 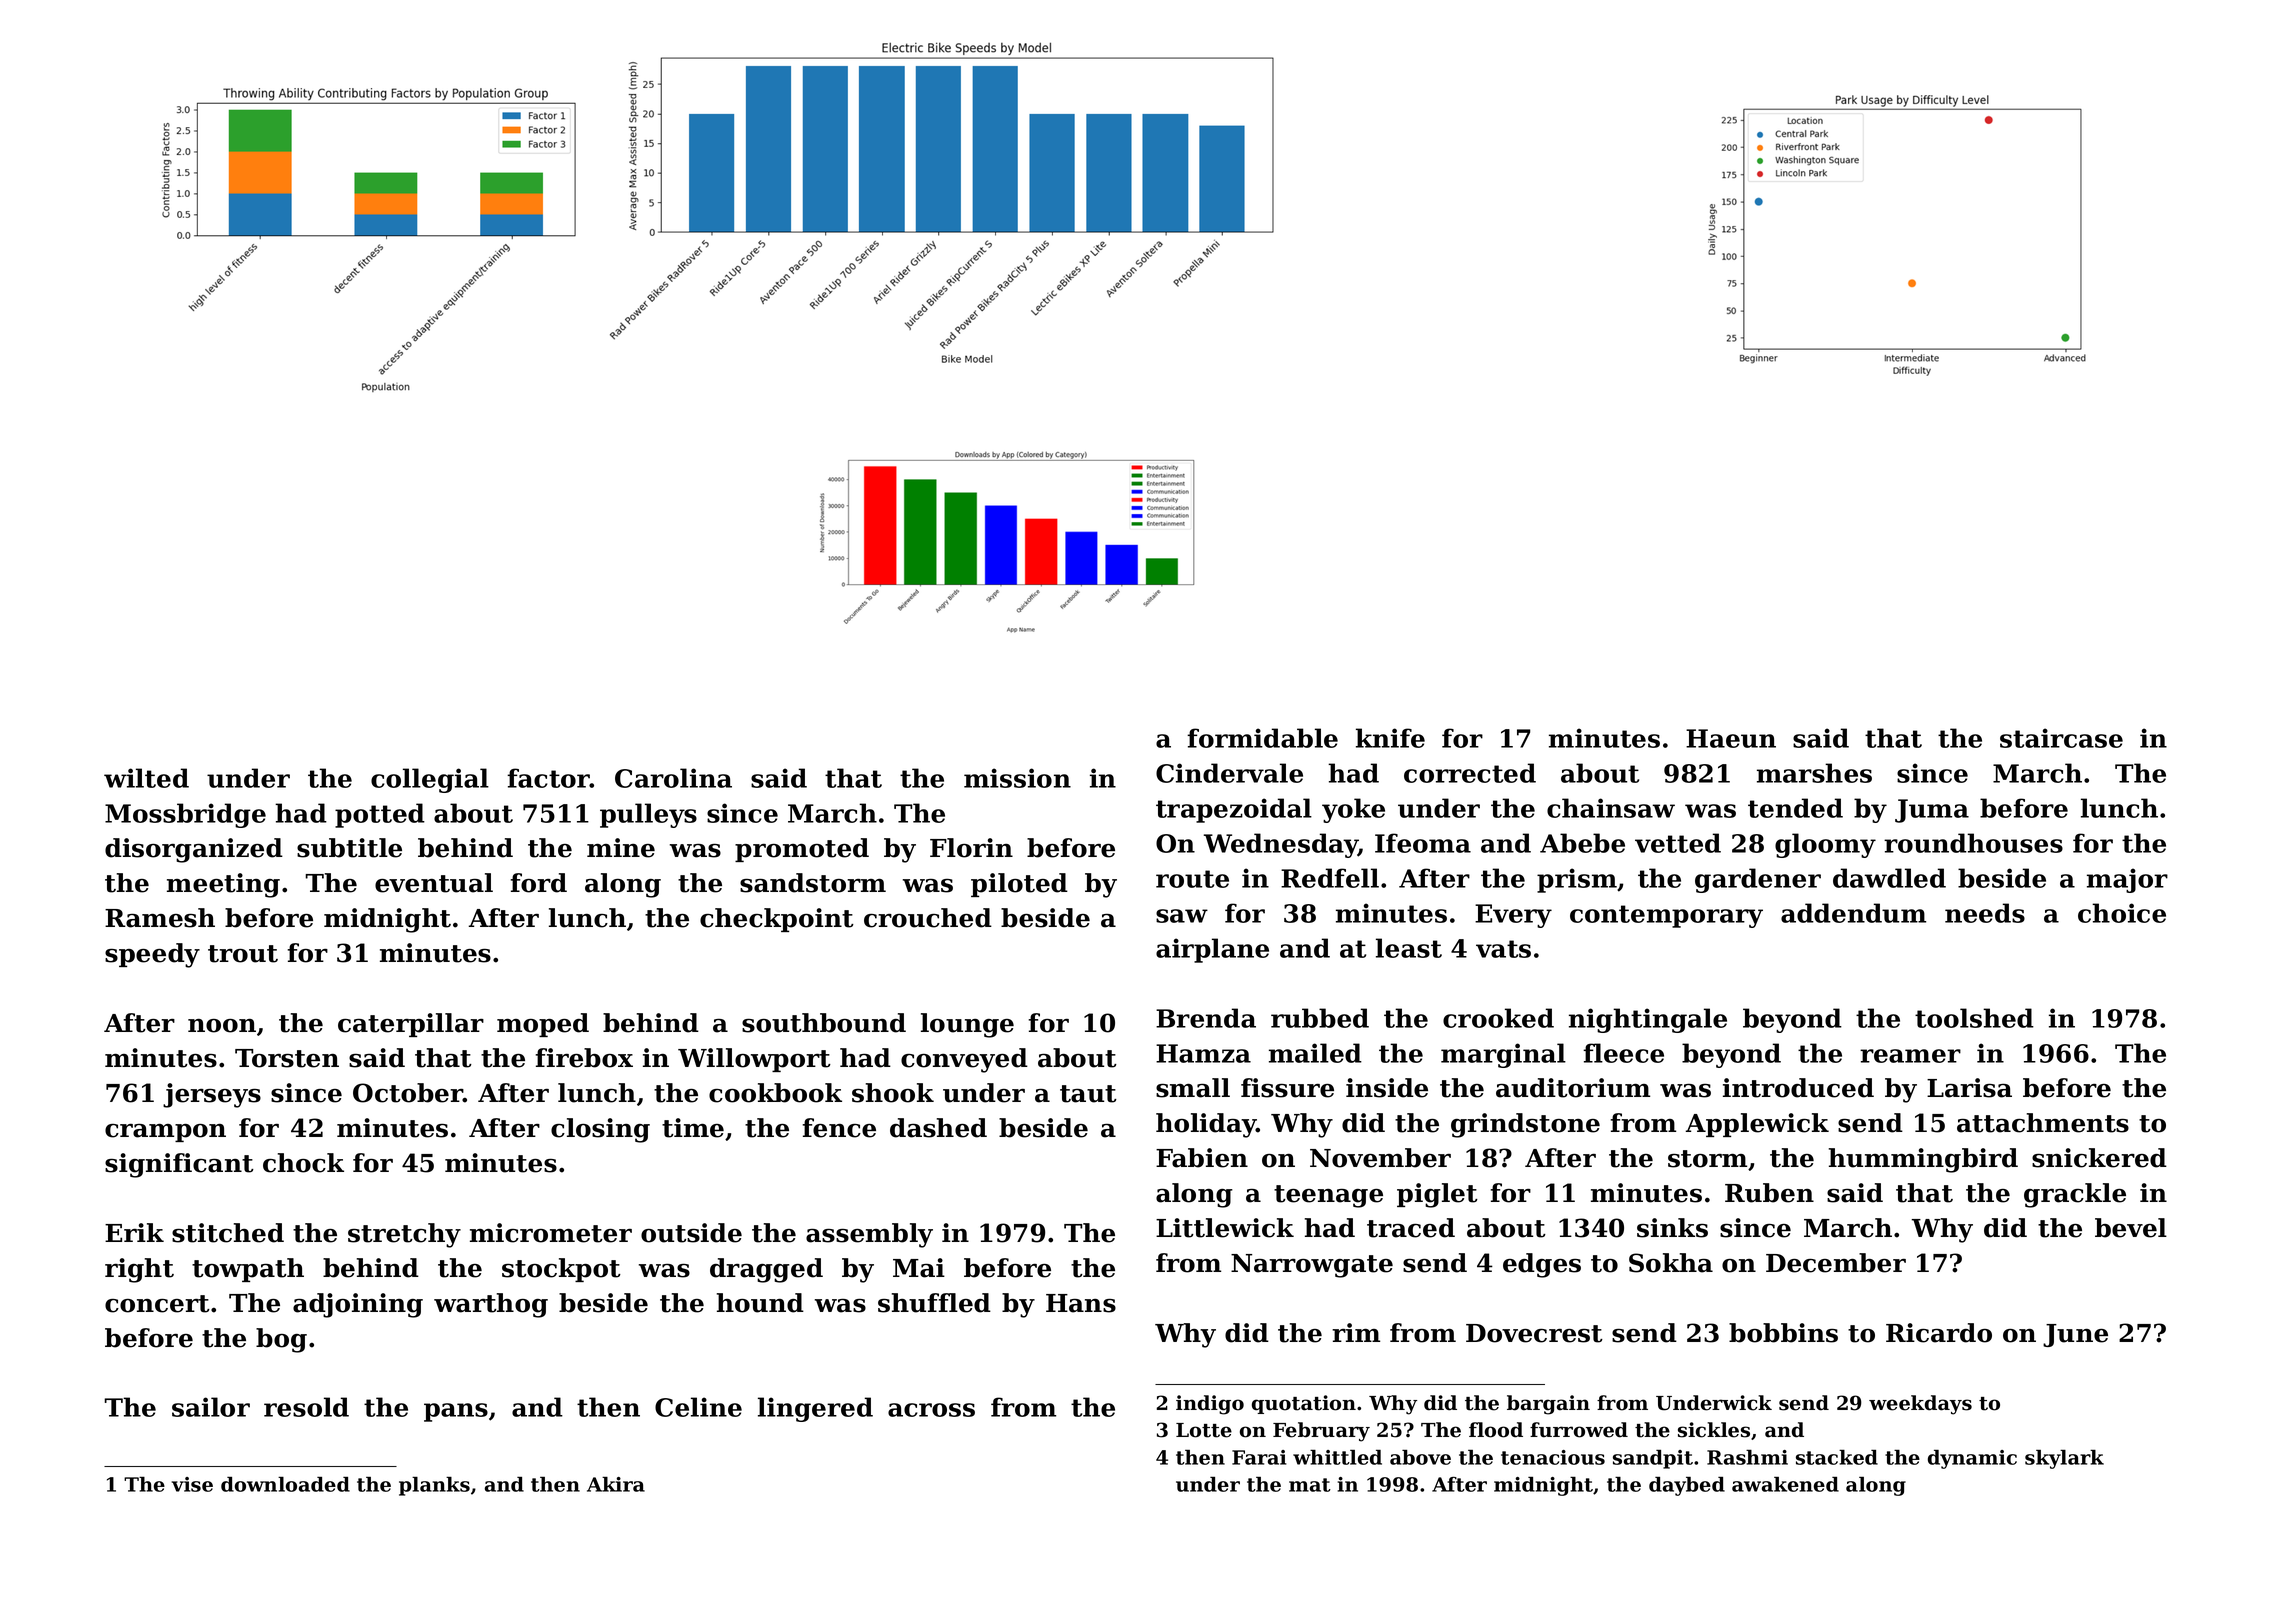 What do you see at coordinates (1262, 738) in the page?
I see `formidable` at bounding box center [1262, 738].
